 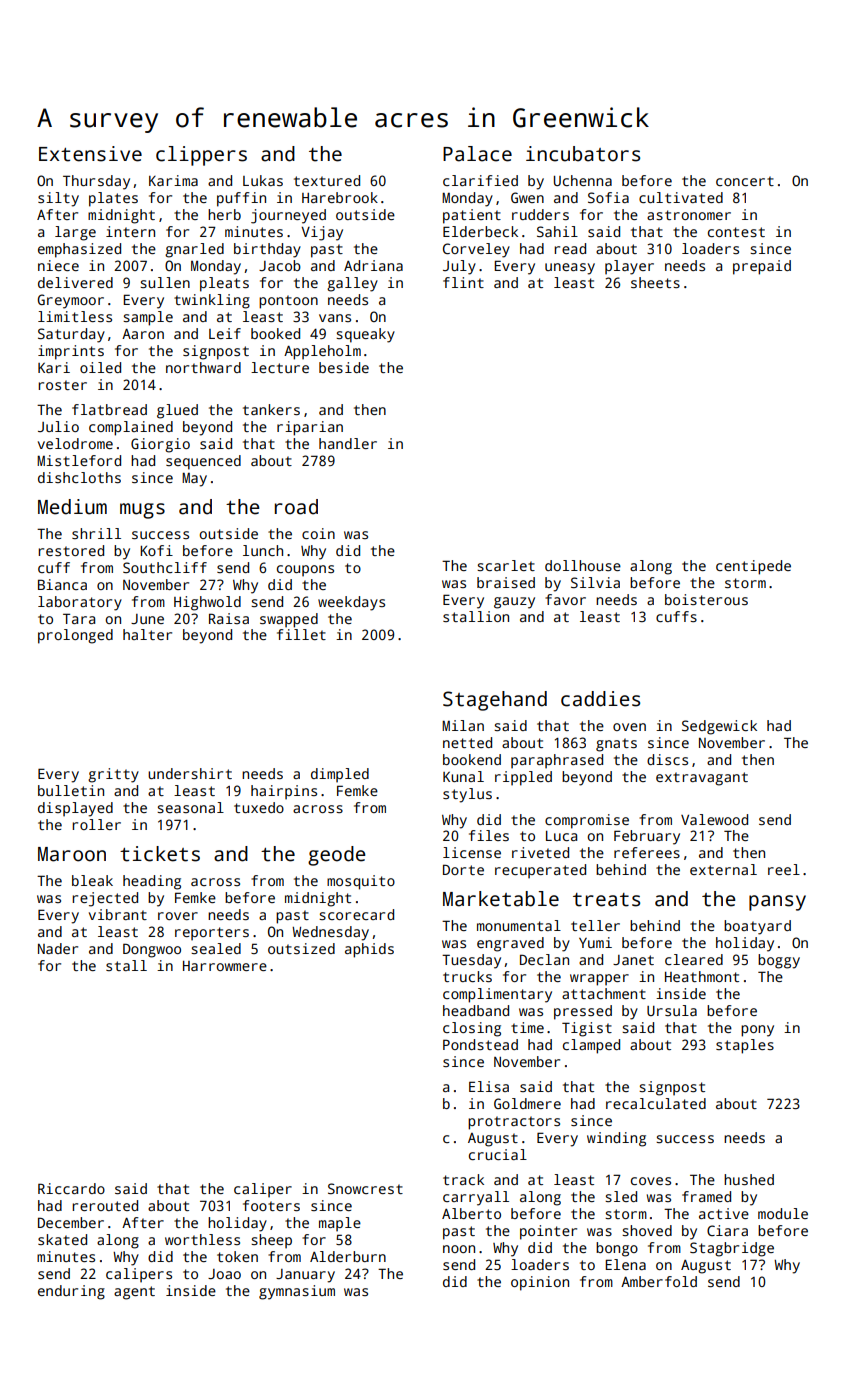 What do you see at coordinates (327, 180) in the screenshot?
I see `textured` at bounding box center [327, 180].
